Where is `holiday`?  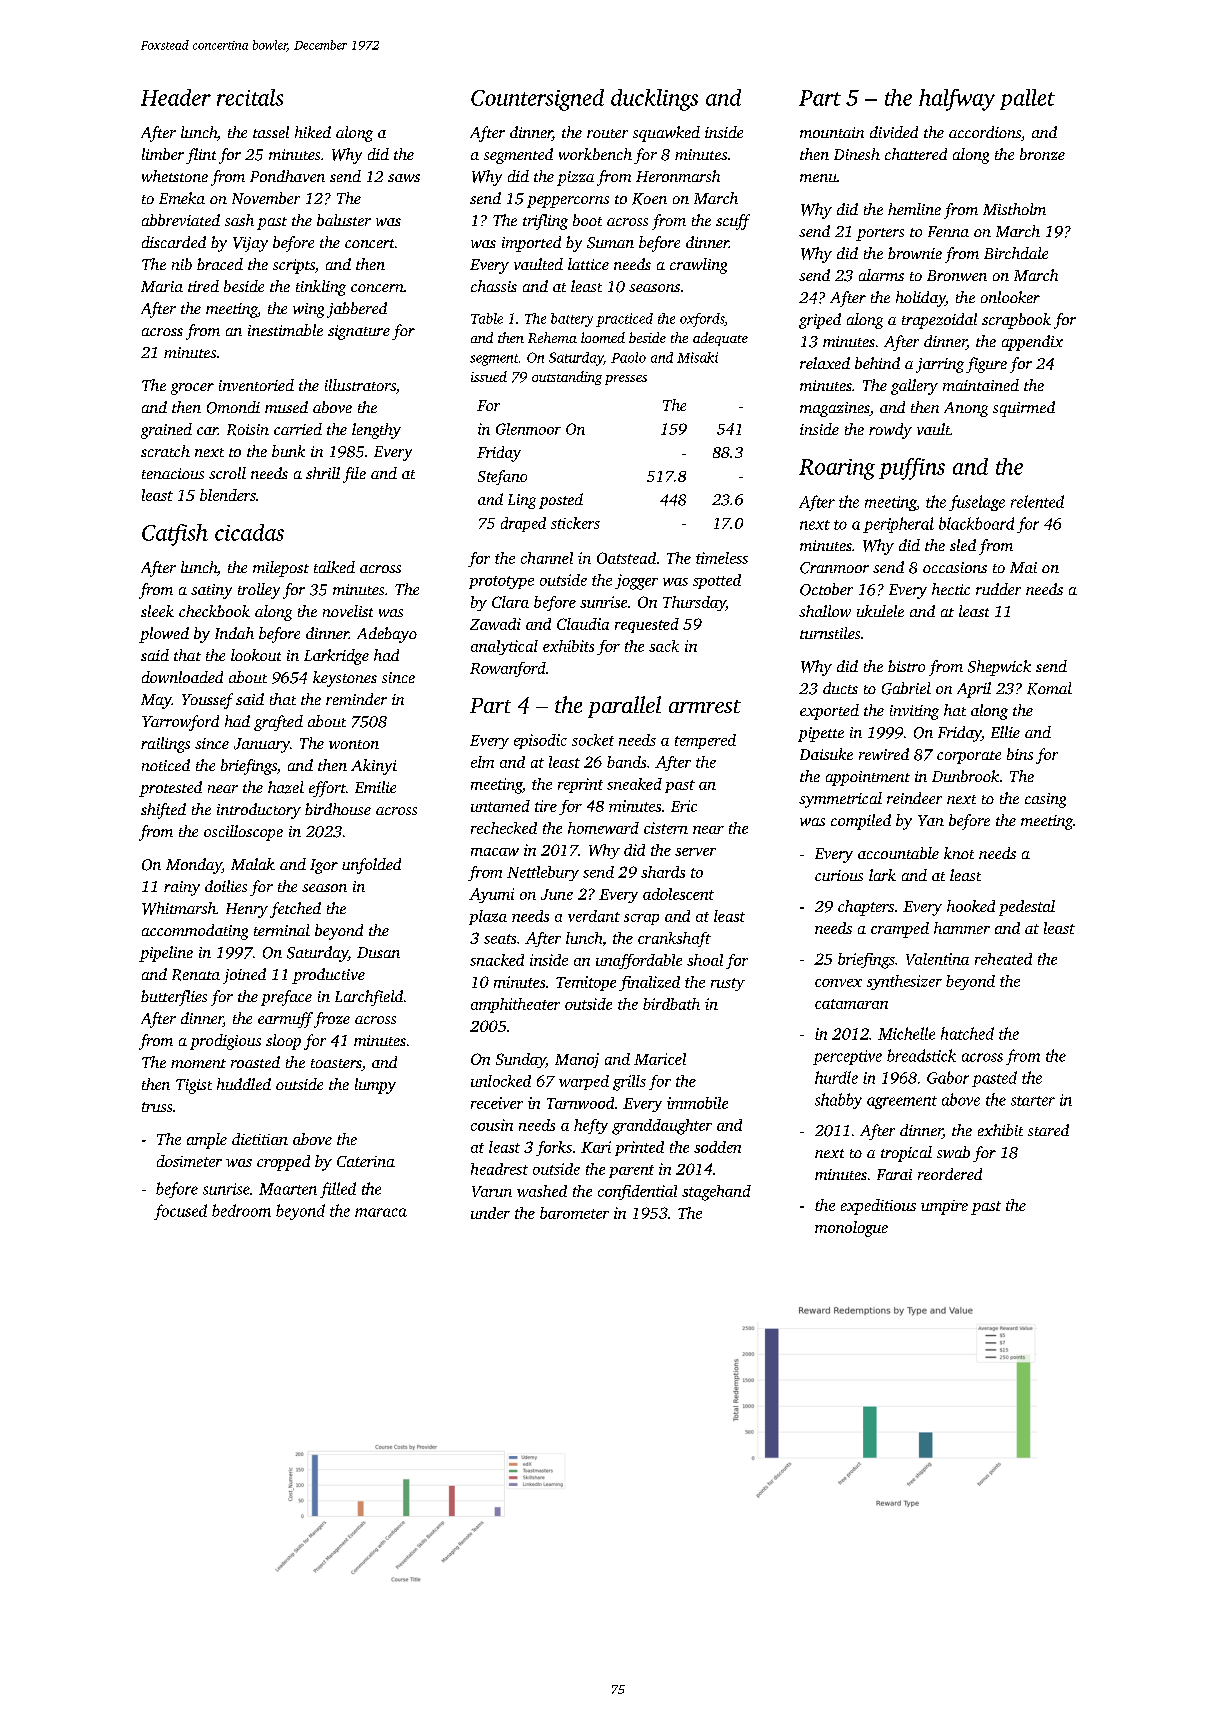 holiday is located at coordinates (920, 299).
